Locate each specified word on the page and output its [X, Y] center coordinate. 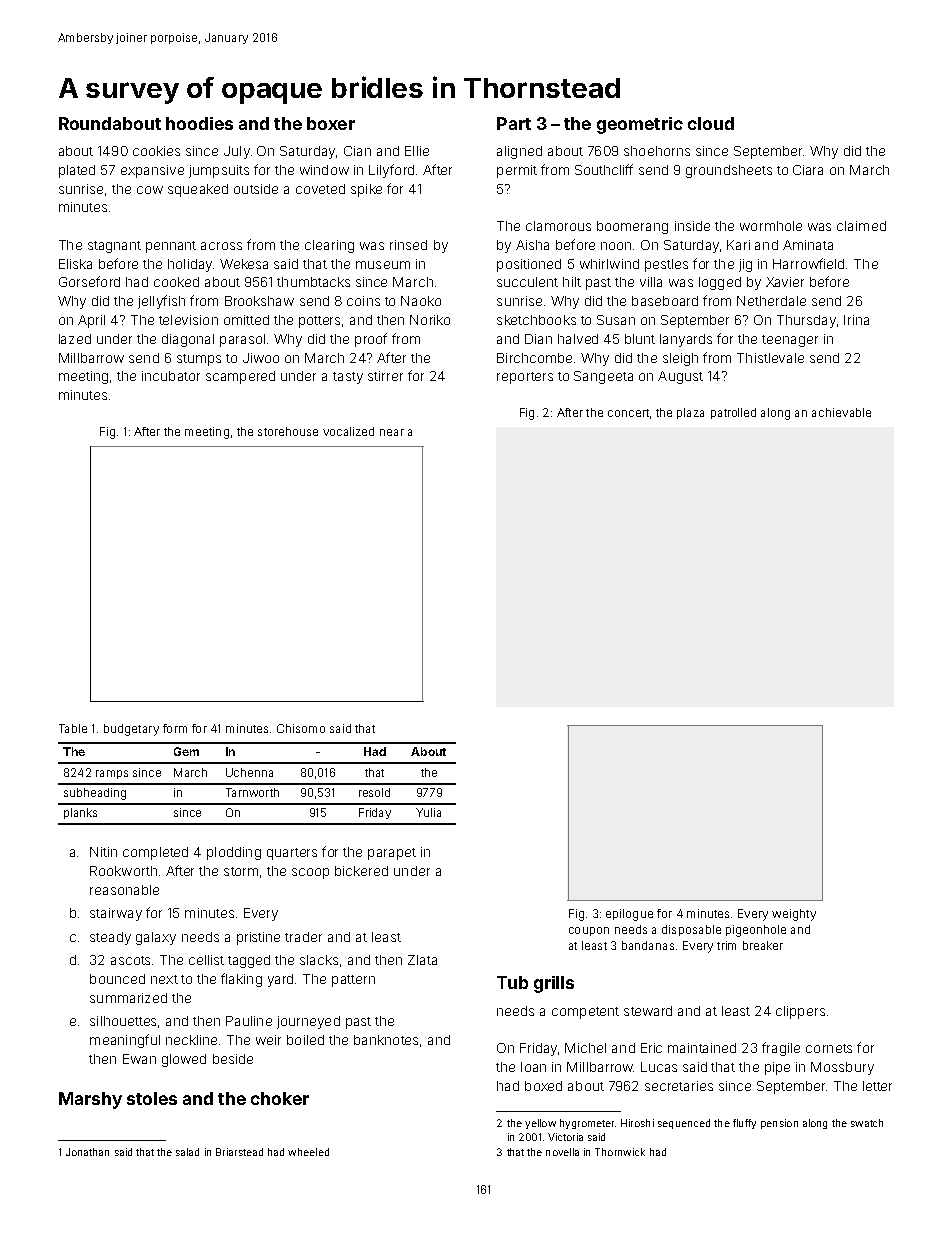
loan [533, 1067]
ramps [112, 774]
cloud [711, 123]
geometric [640, 125]
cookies [156, 151]
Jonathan [87, 1152]
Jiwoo [261, 358]
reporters [525, 378]
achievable [841, 412]
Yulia [428, 812]
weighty [794, 915]
